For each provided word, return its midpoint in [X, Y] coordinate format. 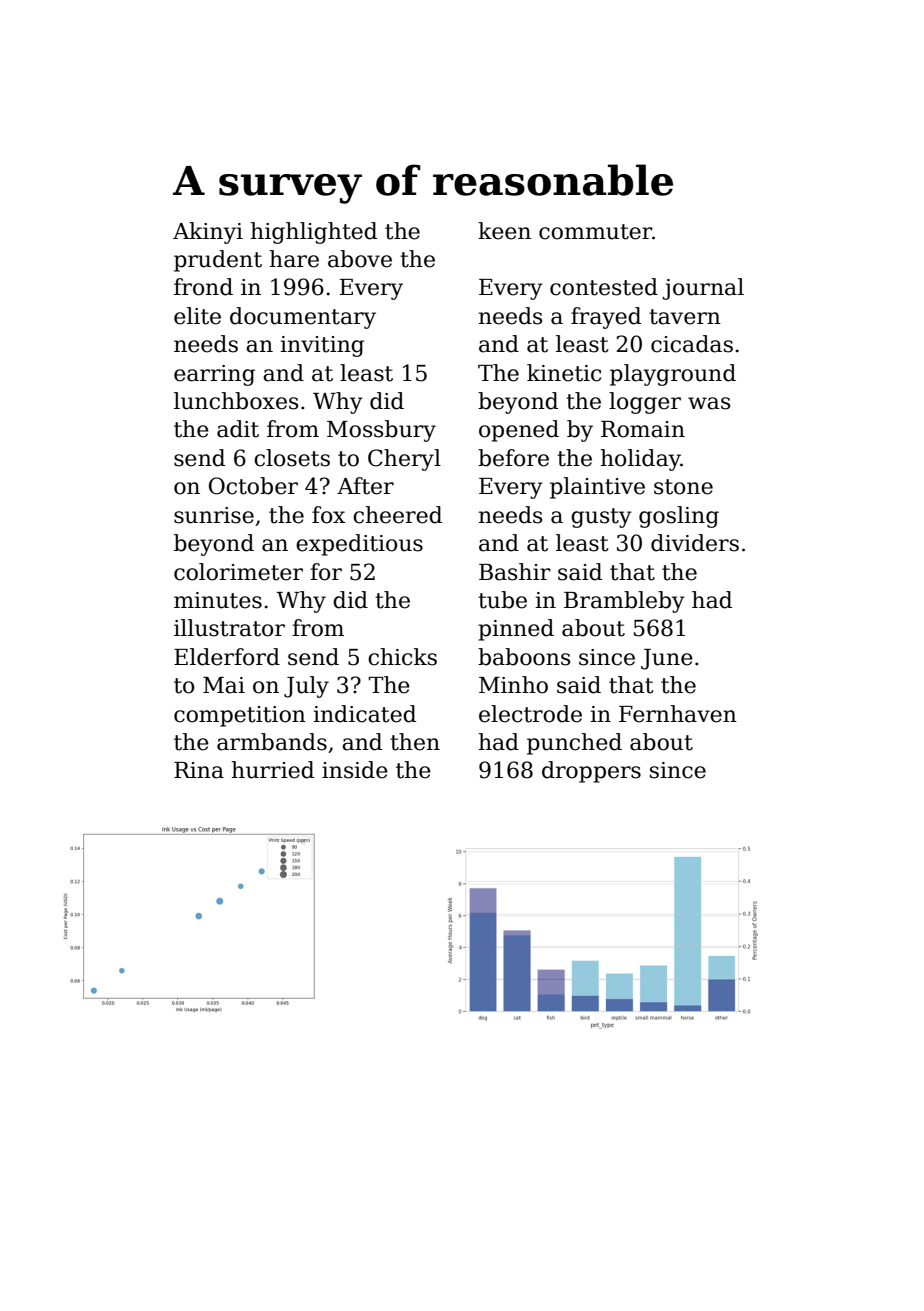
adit [238, 429]
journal [703, 289]
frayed [606, 318]
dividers [695, 543]
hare [294, 259]
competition [240, 716]
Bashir [515, 572]
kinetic [564, 373]
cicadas [692, 344]
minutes [218, 600]
